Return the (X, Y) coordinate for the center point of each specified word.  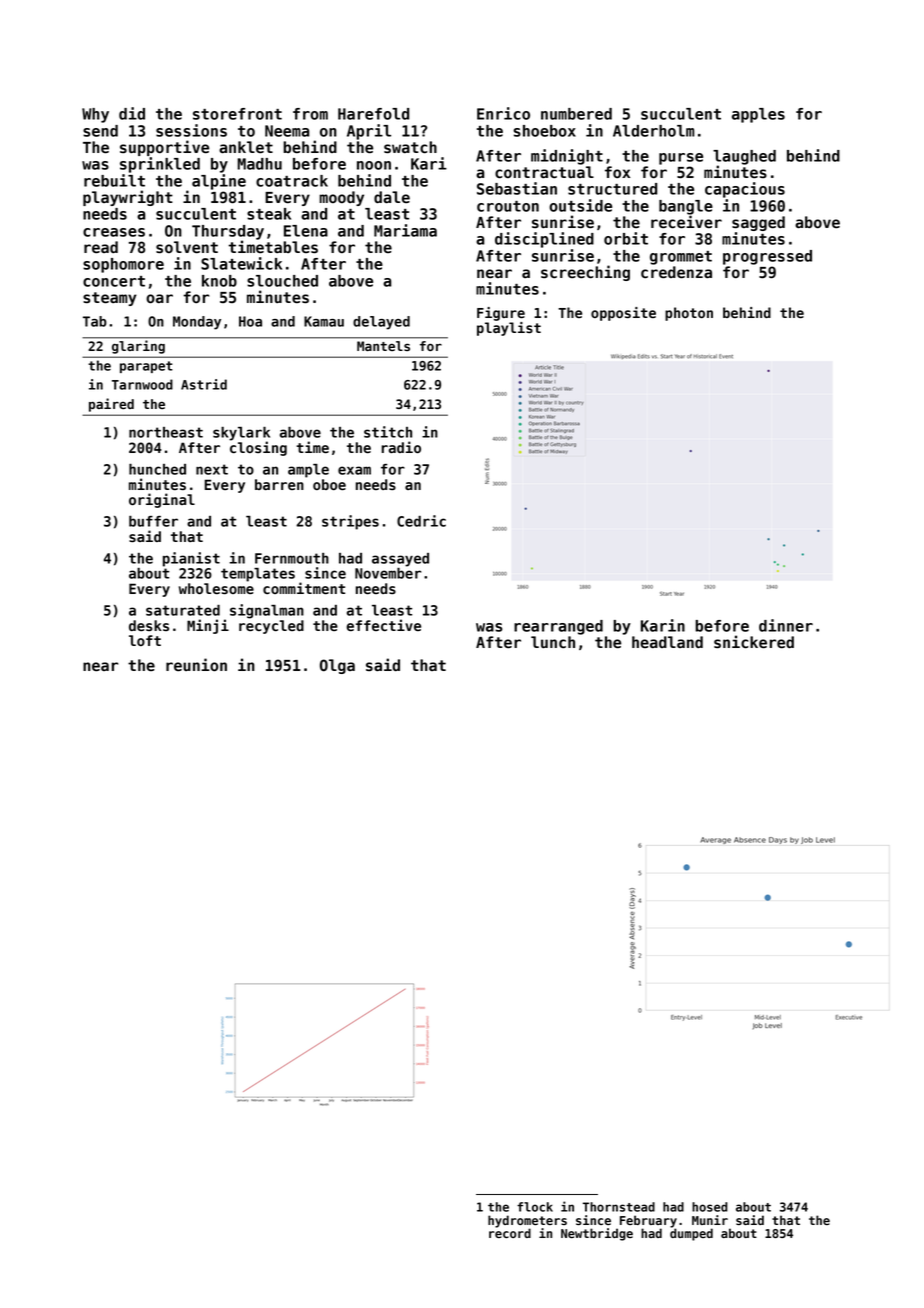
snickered (754, 642)
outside (580, 205)
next (212, 469)
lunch (553, 642)
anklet (246, 147)
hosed (710, 1207)
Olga (337, 666)
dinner (786, 625)
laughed (744, 157)
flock (535, 1207)
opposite (623, 314)
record (510, 1233)
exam (354, 470)
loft (145, 640)
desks (149, 625)
